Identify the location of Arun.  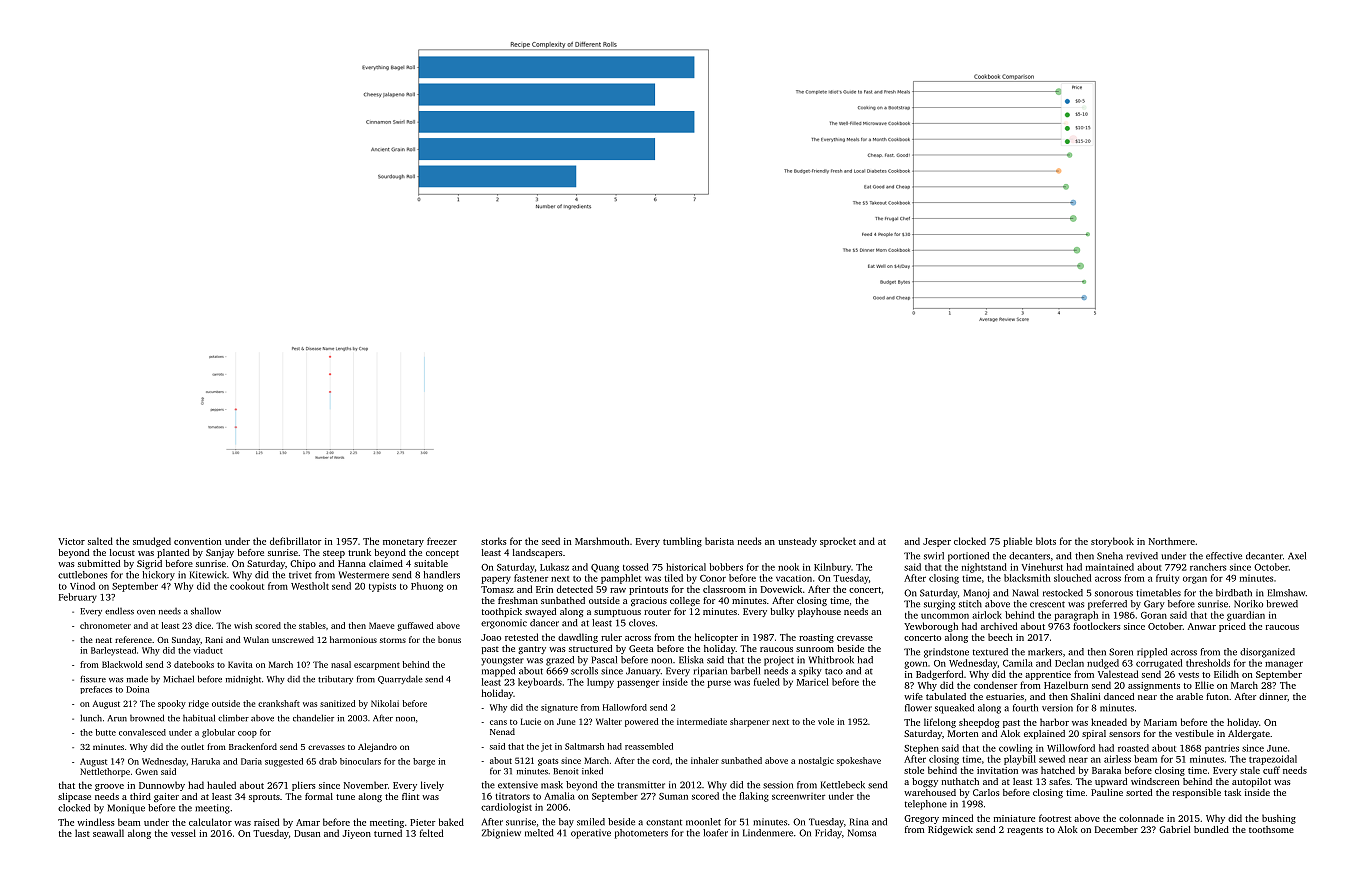
(117, 718).
